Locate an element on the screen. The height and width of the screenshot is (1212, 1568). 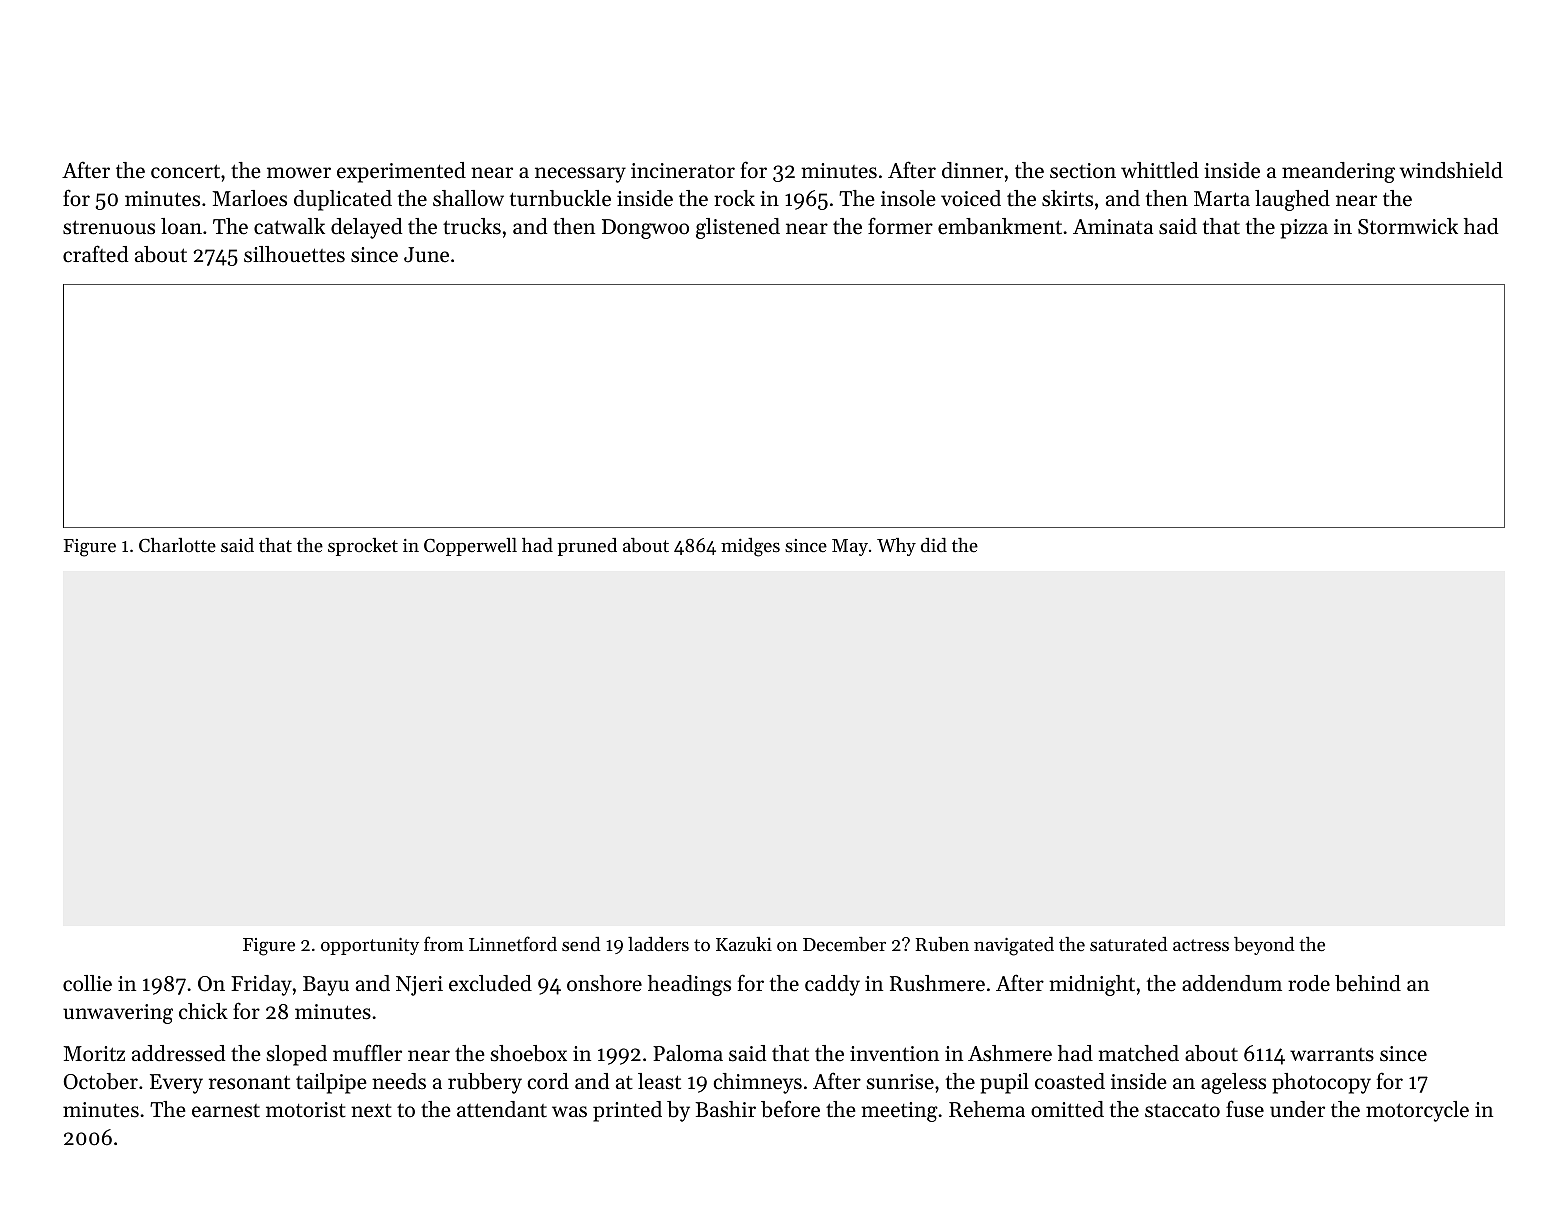
Dongwoo is located at coordinates (645, 229).
